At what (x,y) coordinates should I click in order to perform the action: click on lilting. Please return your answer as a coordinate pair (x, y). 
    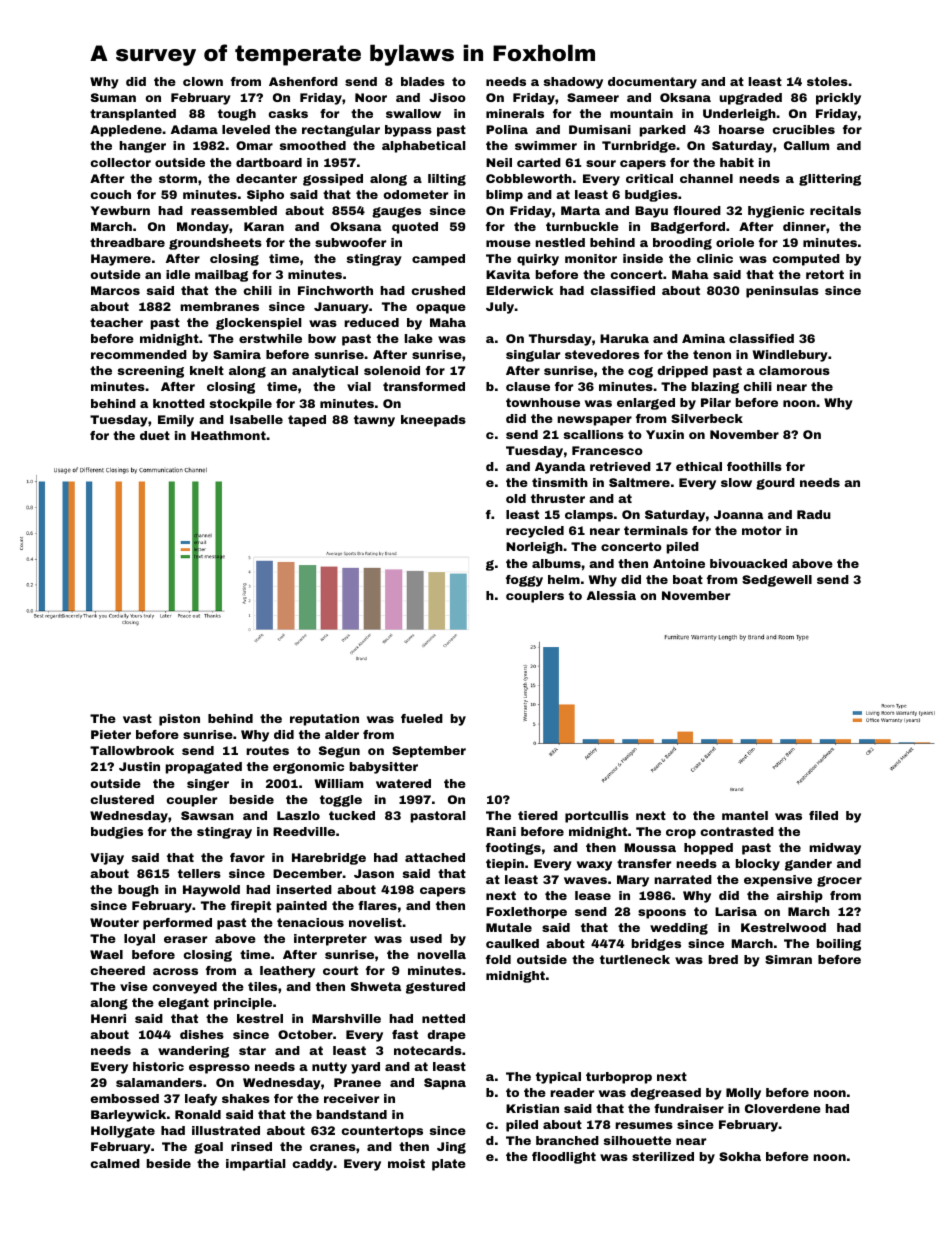
    Looking at the image, I should click on (447, 180).
